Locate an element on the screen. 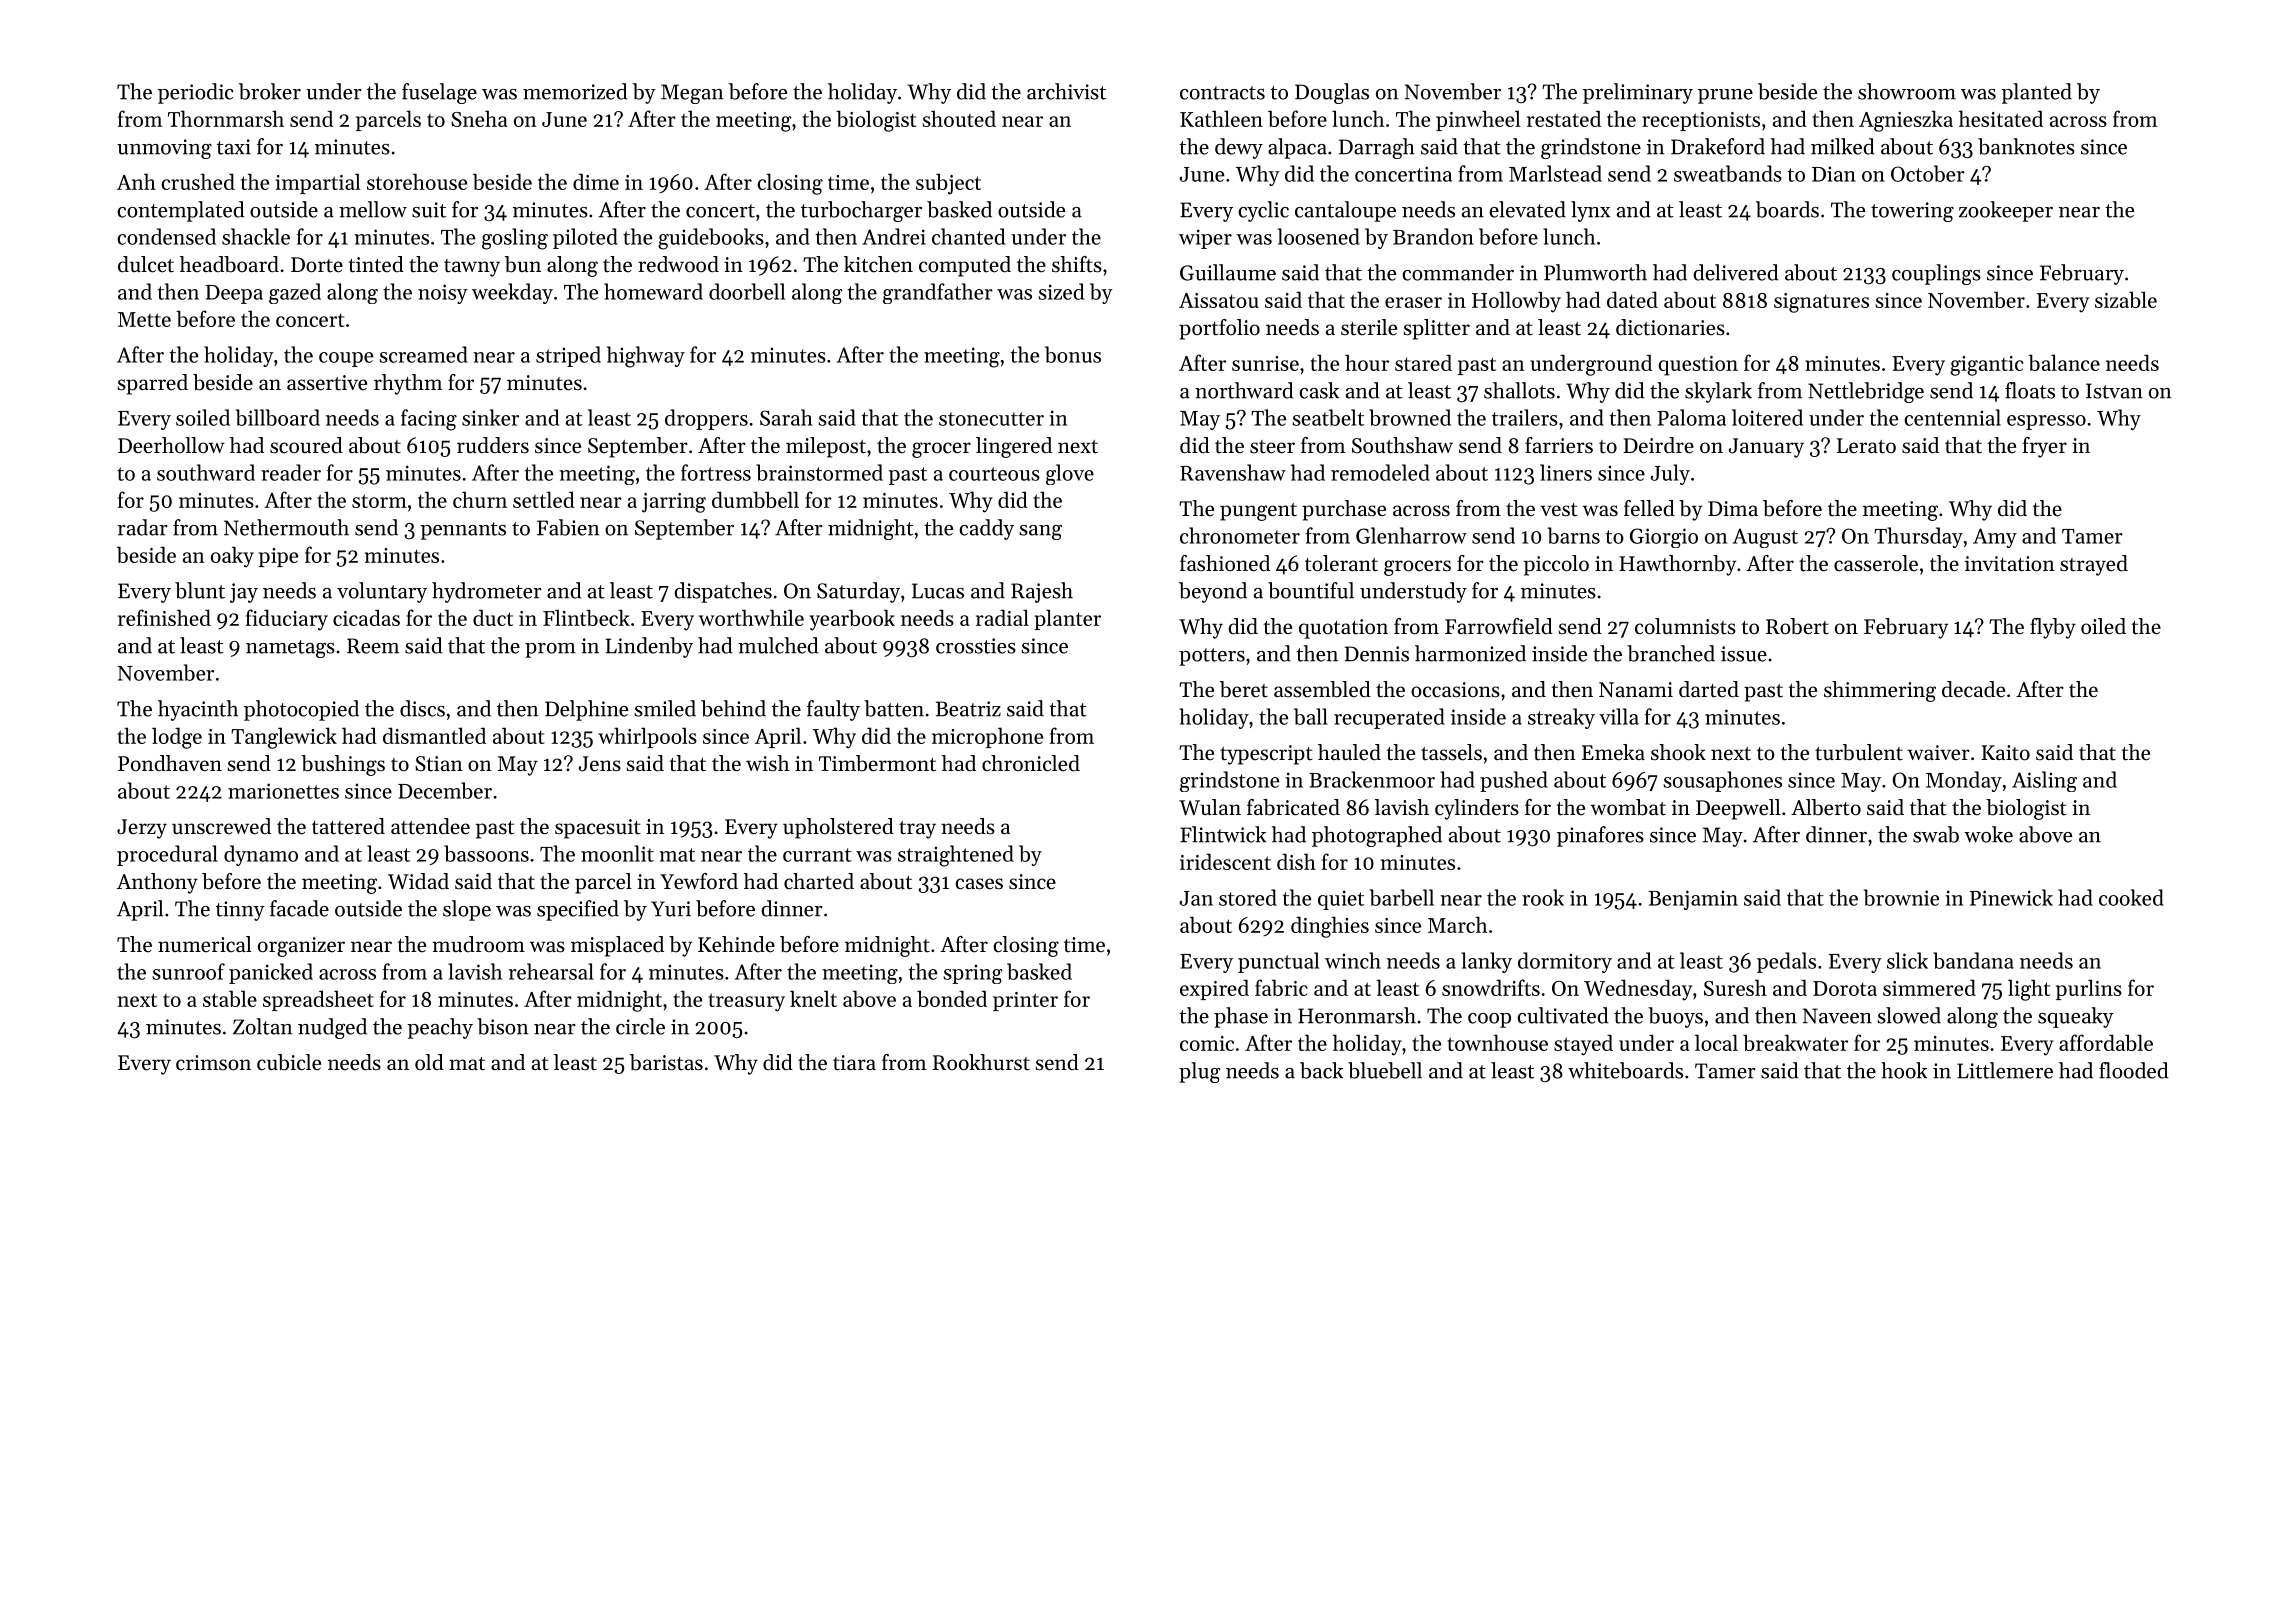 This screenshot has width=2292, height=1620. cooked is located at coordinates (2131, 897).
